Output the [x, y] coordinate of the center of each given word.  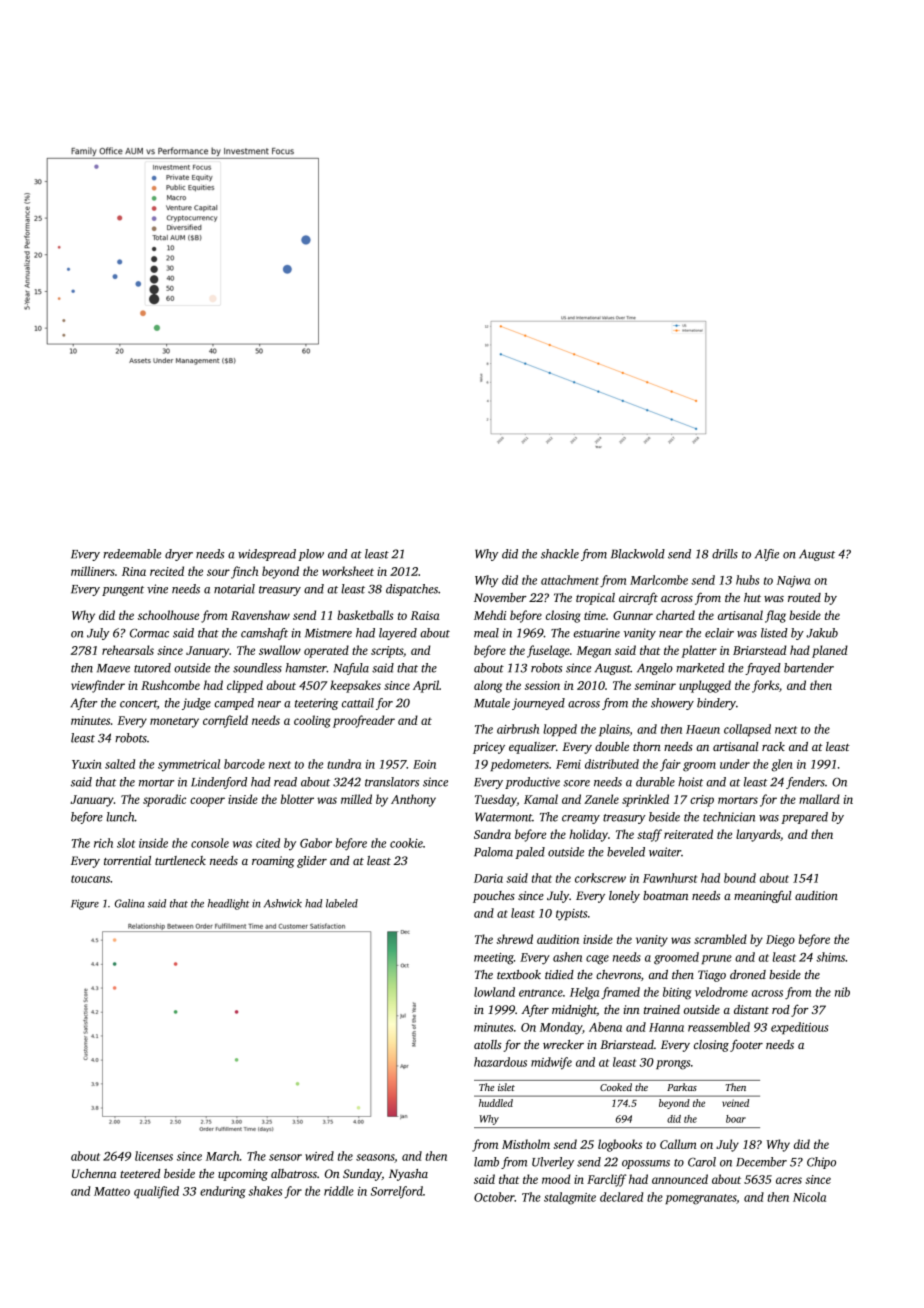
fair [670, 765]
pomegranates [700, 1199]
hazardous [500, 1062]
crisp [702, 801]
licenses [154, 1156]
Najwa [794, 582]
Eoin [424, 764]
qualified [156, 1192]
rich [103, 843]
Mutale [492, 703]
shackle [560, 554]
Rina [134, 571]
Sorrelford [397, 1192]
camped [234, 704]
